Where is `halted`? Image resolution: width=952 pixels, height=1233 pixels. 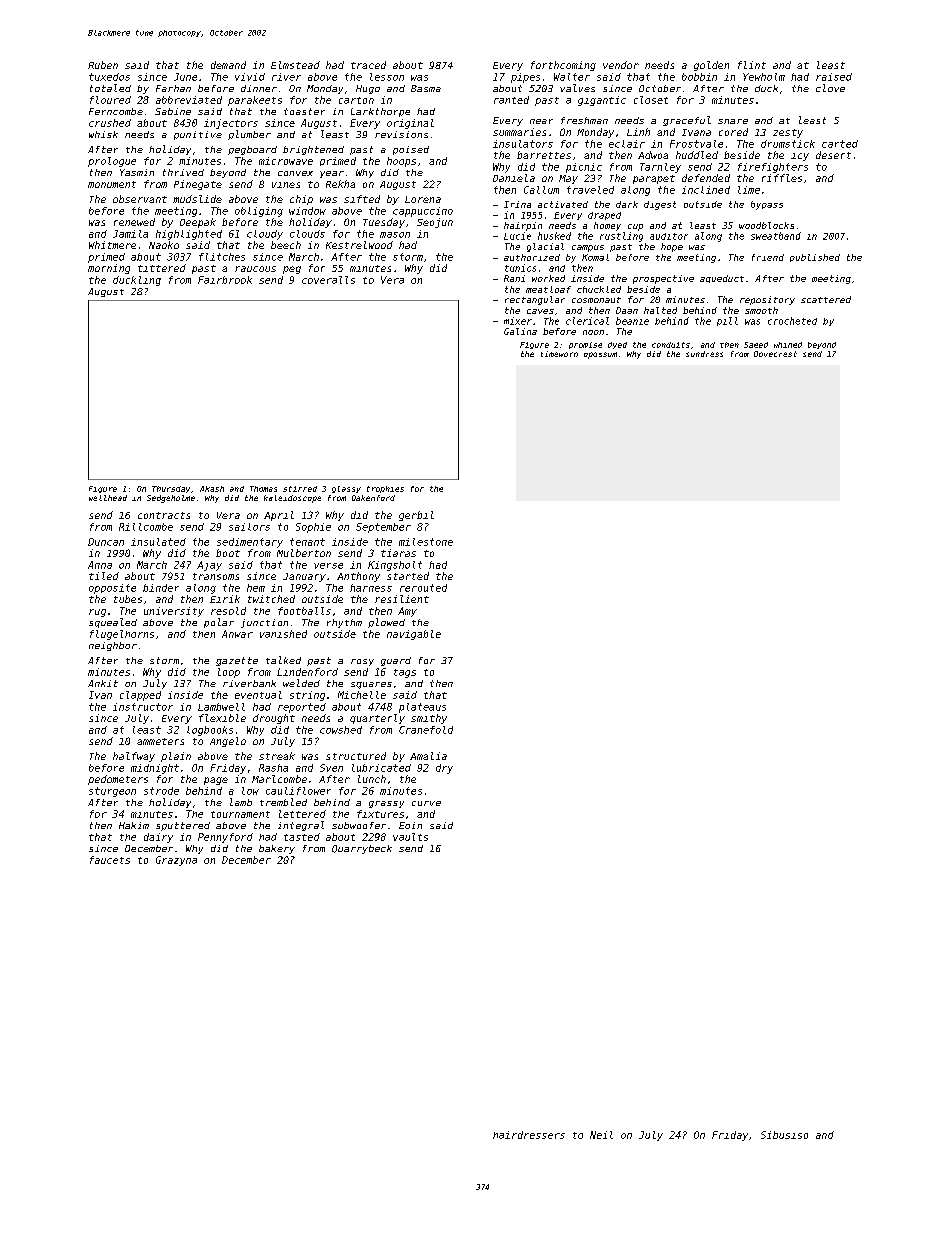 halted is located at coordinates (660, 310).
